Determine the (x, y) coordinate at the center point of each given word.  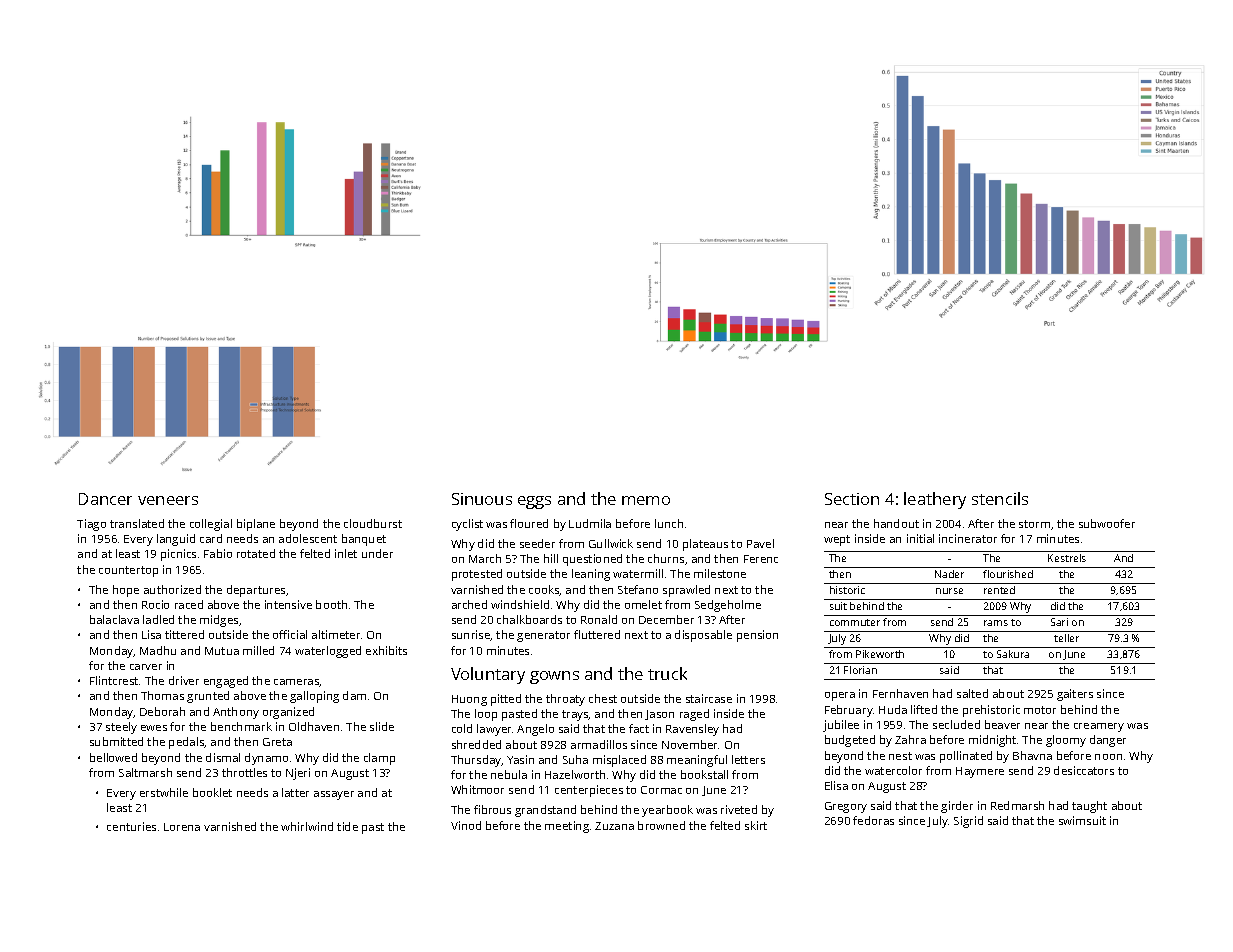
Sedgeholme (728, 606)
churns (666, 558)
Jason (659, 715)
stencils (1000, 498)
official (290, 634)
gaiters (1075, 695)
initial (920, 538)
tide (347, 826)
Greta (277, 742)
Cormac (661, 790)
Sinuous (482, 499)
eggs (534, 502)
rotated (256, 553)
